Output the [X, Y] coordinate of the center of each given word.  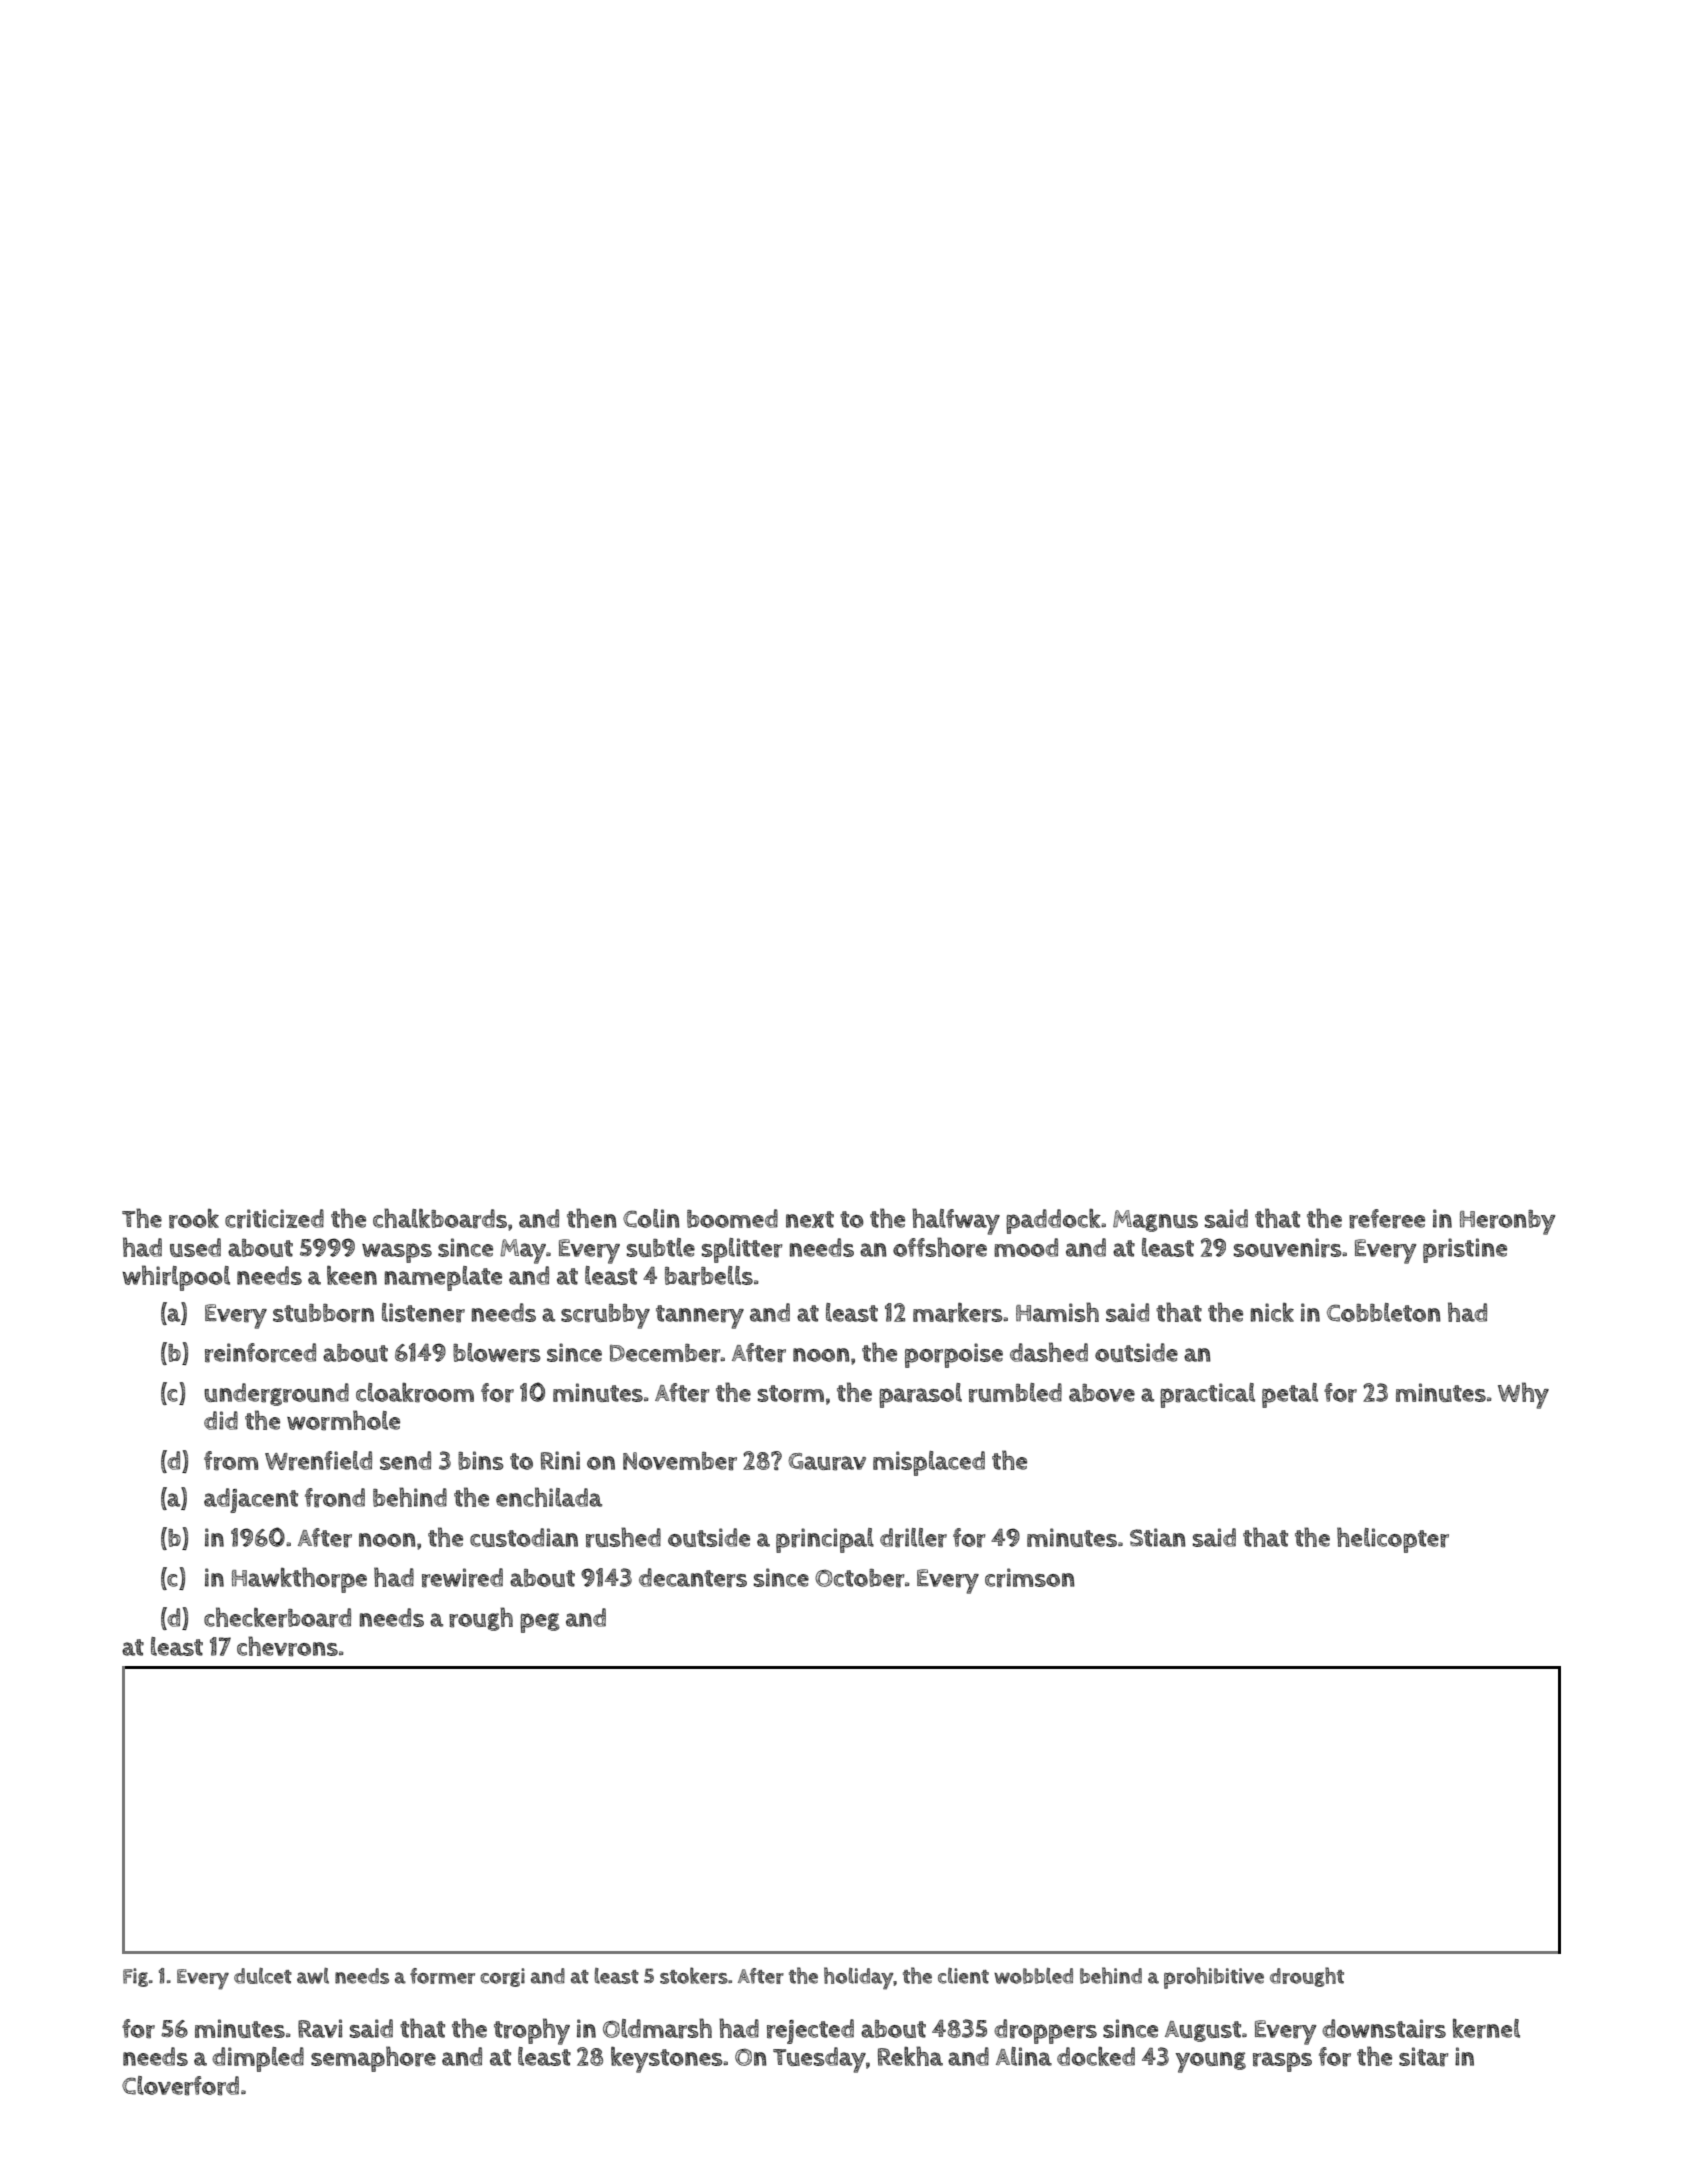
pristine [1465, 1250]
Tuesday [819, 2060]
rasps [1282, 2062]
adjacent [251, 1500]
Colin [651, 1218]
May [523, 1251]
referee [1387, 1219]
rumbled [1015, 1393]
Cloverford [180, 2086]
